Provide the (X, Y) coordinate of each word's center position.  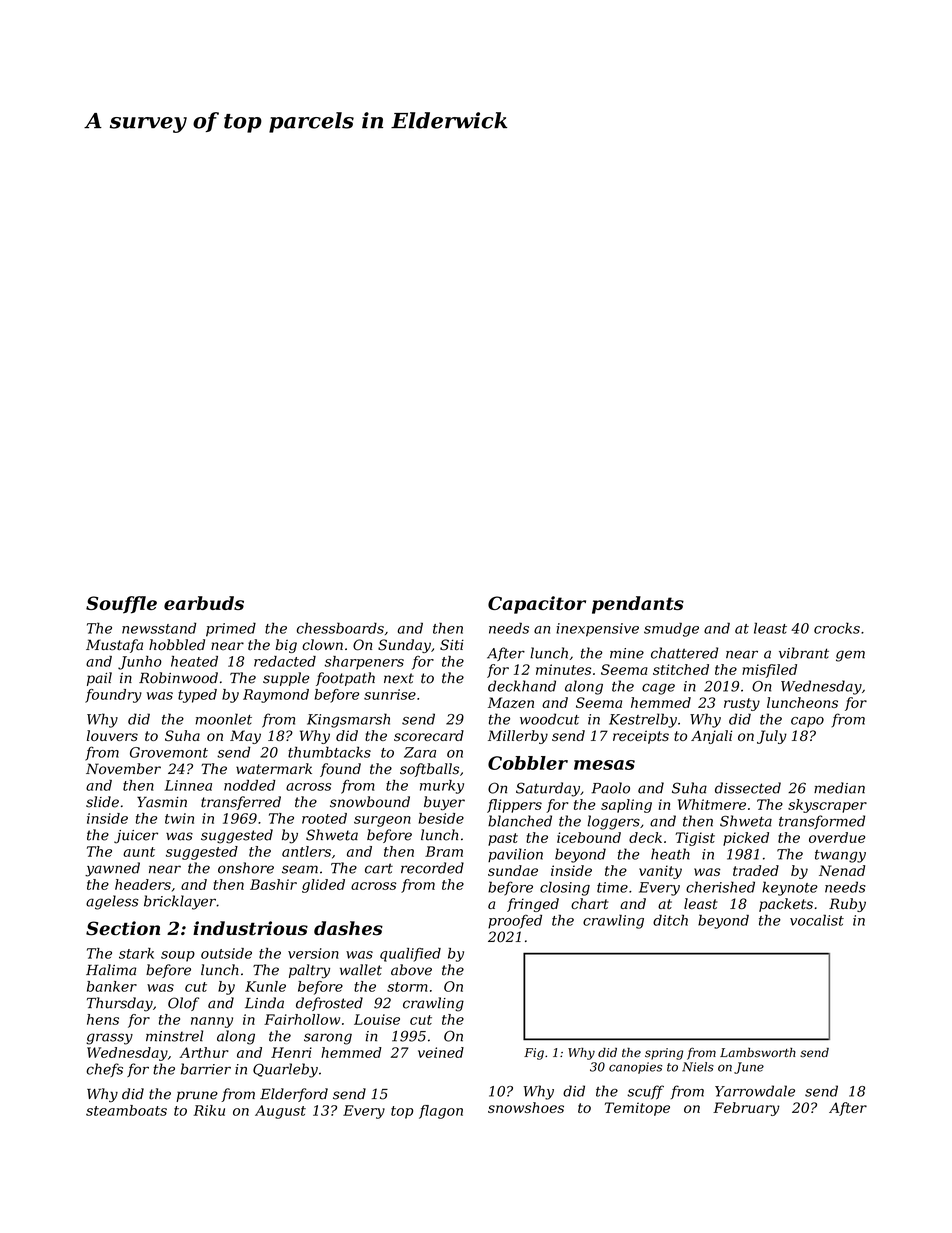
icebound (589, 837)
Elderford (294, 1095)
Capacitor (537, 605)
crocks (837, 628)
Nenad (842, 870)
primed (231, 629)
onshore (246, 868)
